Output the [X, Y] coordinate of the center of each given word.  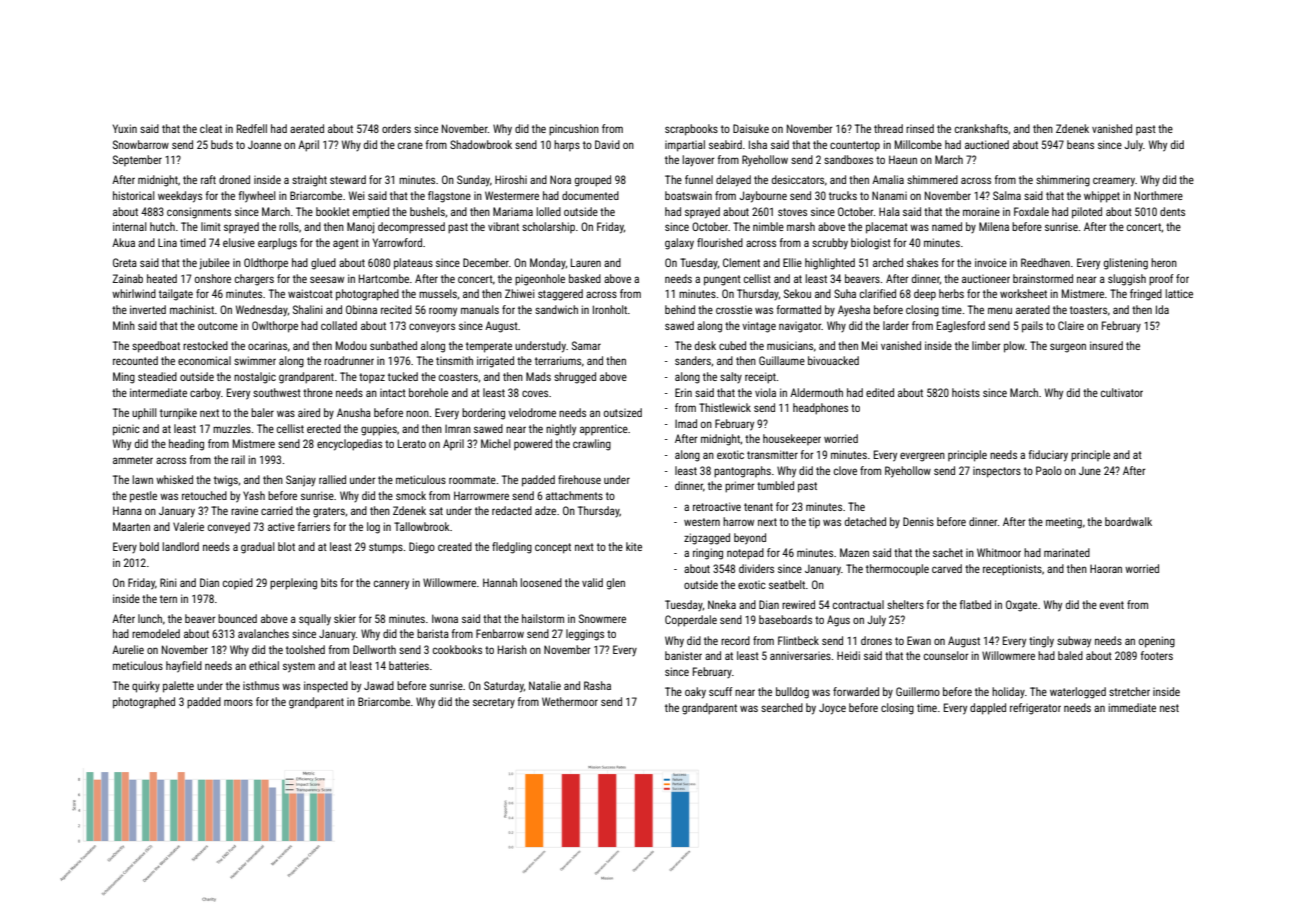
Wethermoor [570, 701]
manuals [480, 309]
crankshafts [981, 128]
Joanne [264, 145]
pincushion [574, 130]
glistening [1126, 264]
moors [238, 702]
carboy [205, 393]
